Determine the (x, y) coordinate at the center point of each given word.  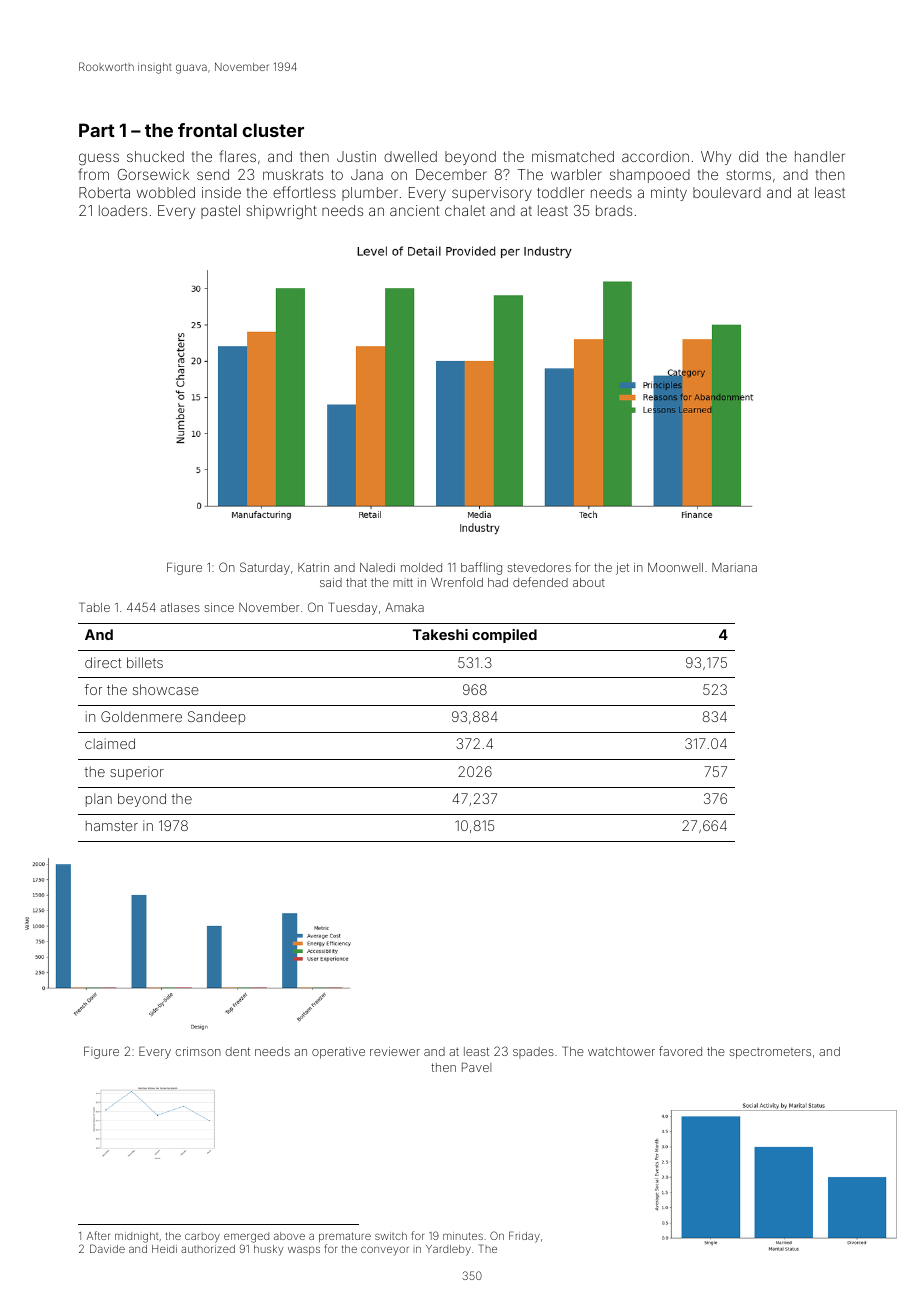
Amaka (404, 607)
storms (748, 175)
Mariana (734, 567)
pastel (220, 212)
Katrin (313, 567)
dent (238, 1051)
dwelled (410, 156)
